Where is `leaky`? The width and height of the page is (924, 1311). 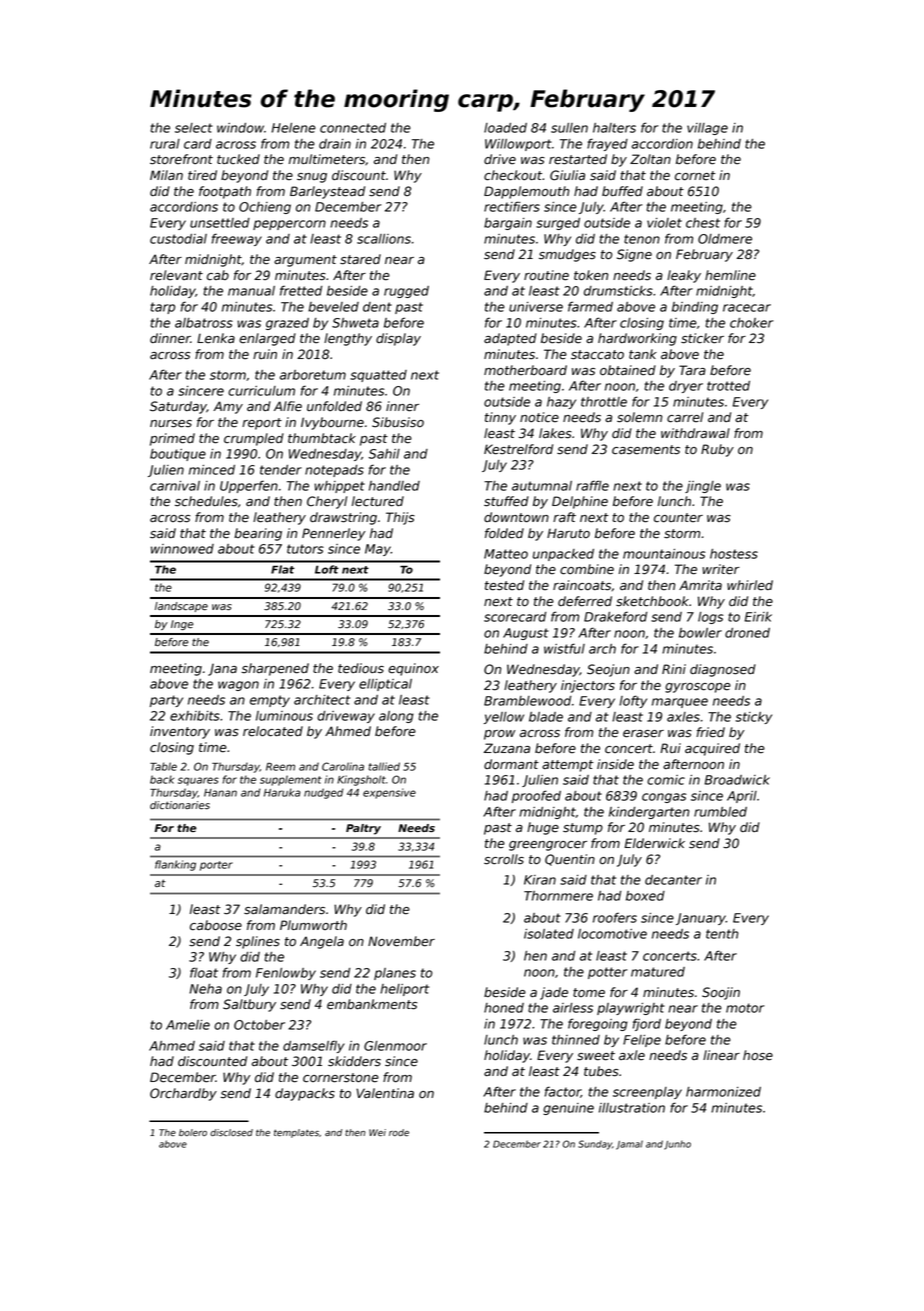 leaky is located at coordinates (684, 276).
